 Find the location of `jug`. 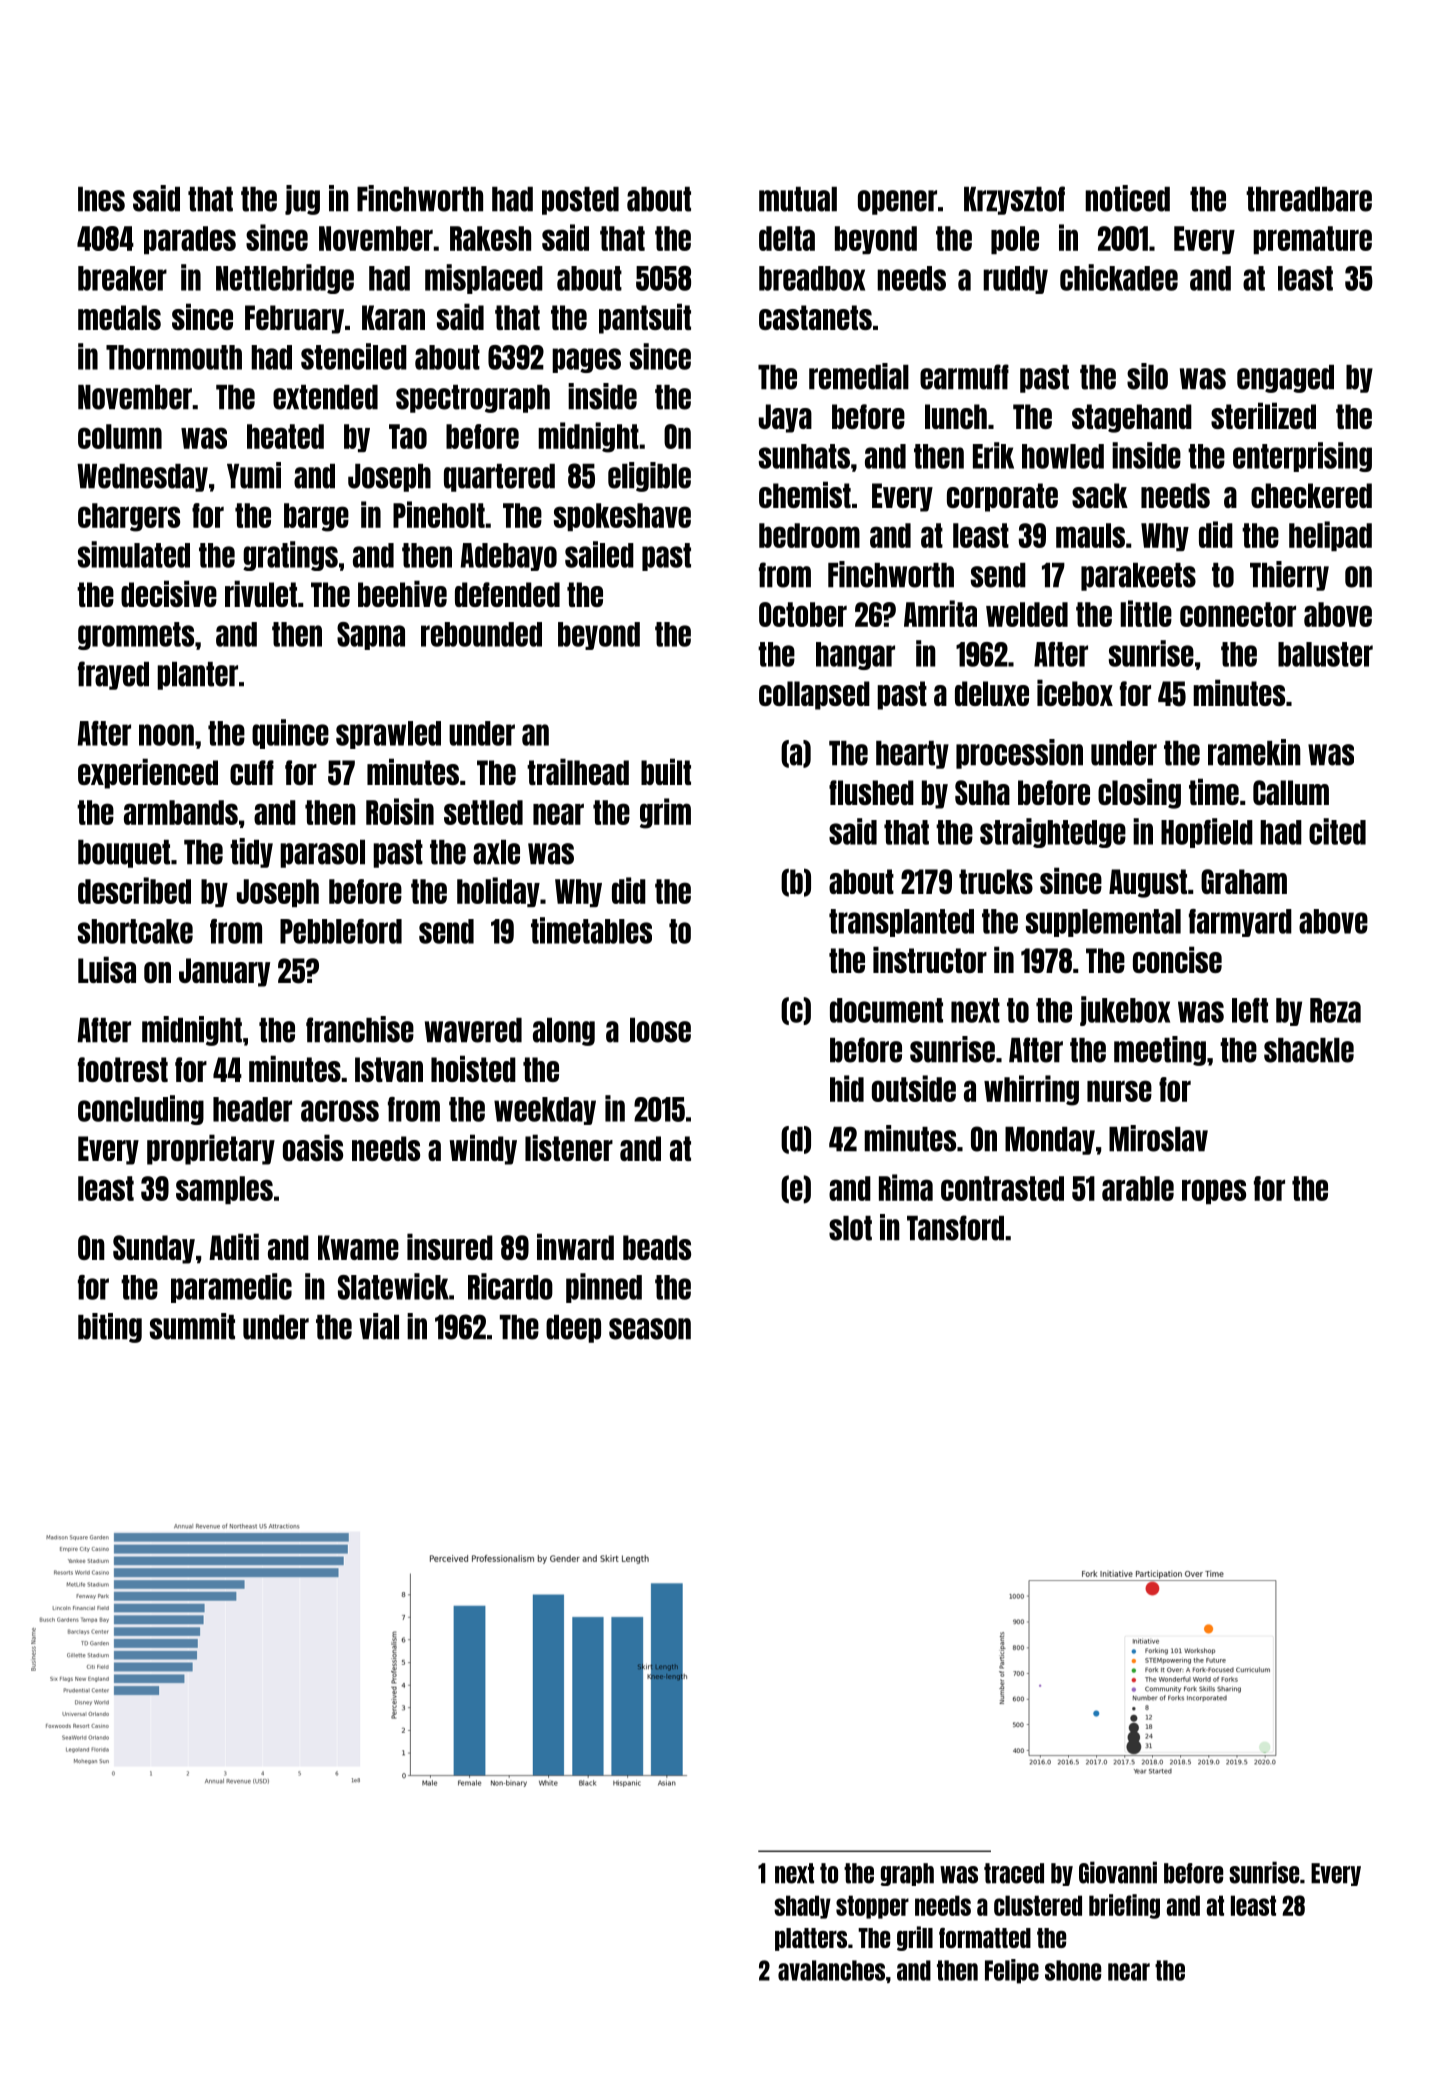

jug is located at coordinates (302, 200).
